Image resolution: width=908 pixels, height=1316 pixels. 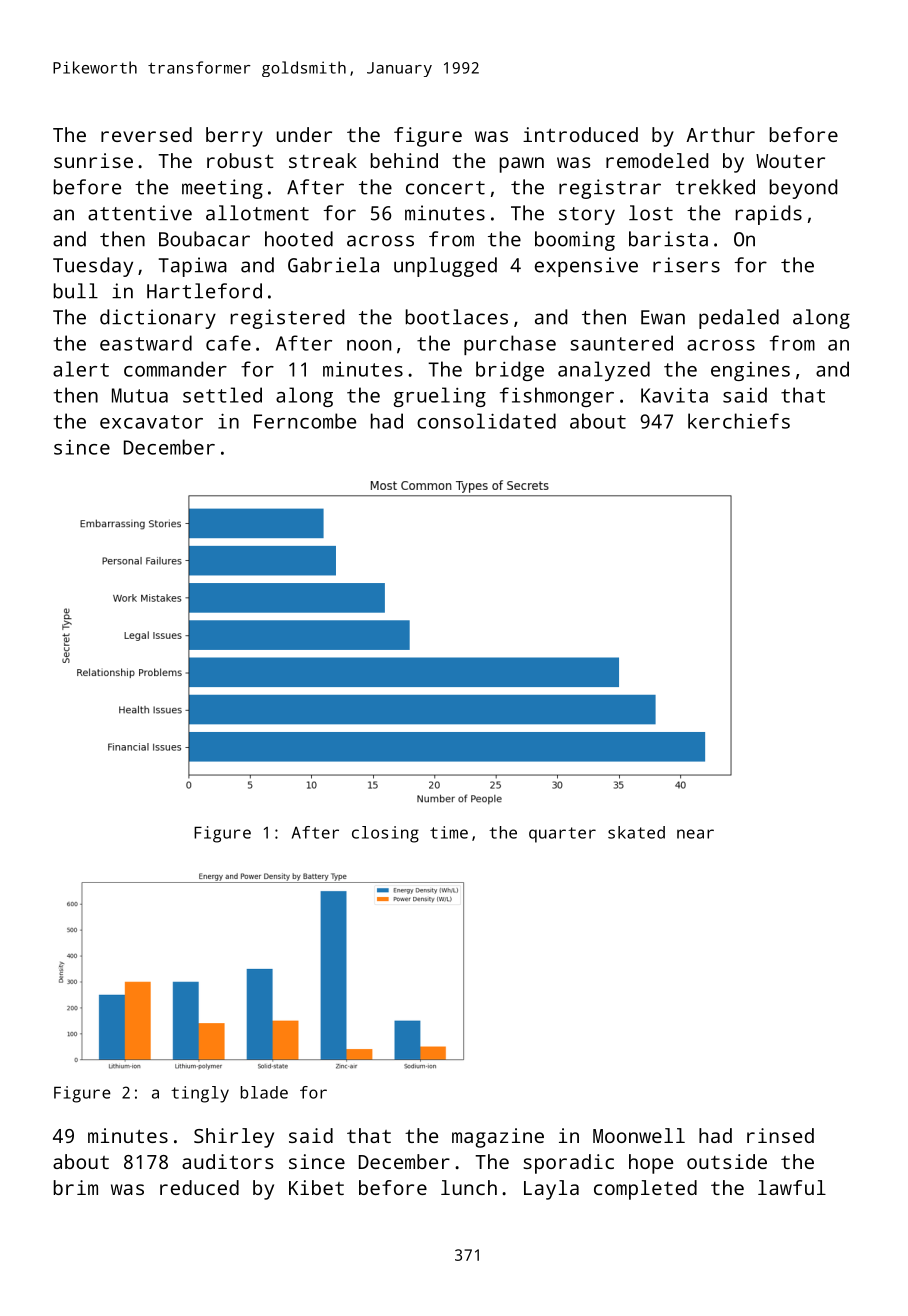 I want to click on reversed, so click(x=146, y=134).
